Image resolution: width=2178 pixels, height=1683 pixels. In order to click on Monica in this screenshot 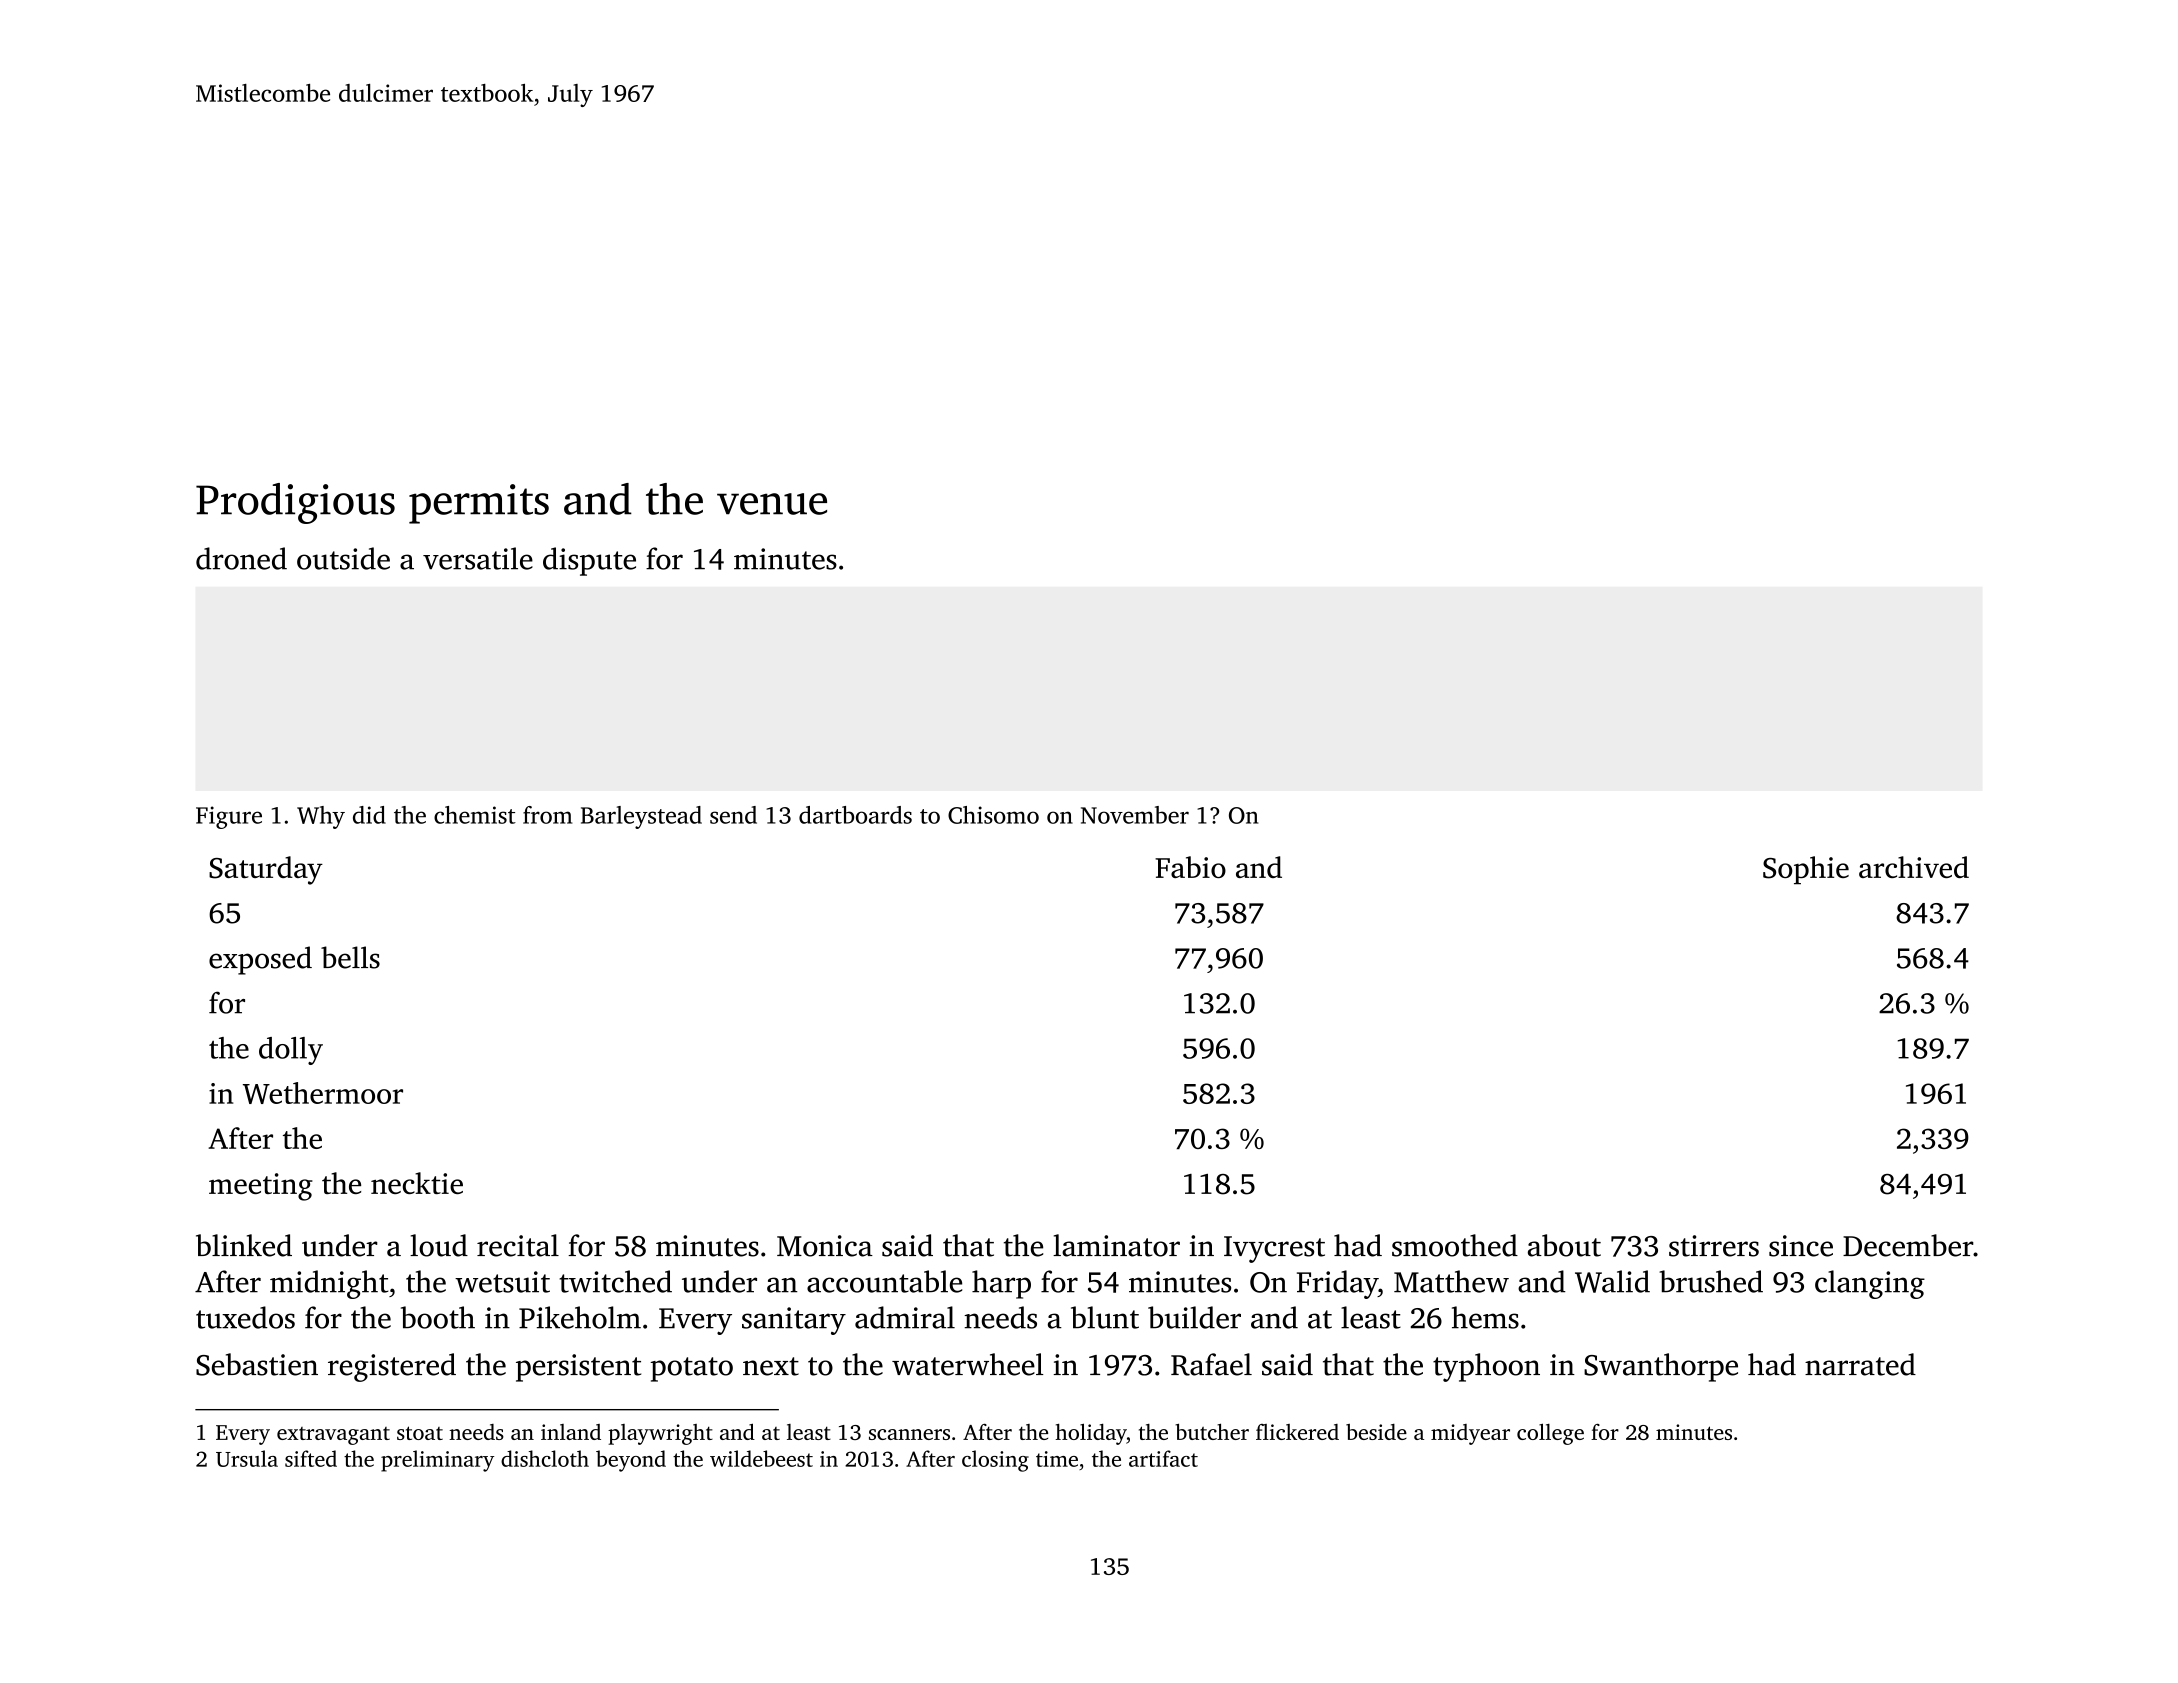, I will do `click(825, 1246)`.
